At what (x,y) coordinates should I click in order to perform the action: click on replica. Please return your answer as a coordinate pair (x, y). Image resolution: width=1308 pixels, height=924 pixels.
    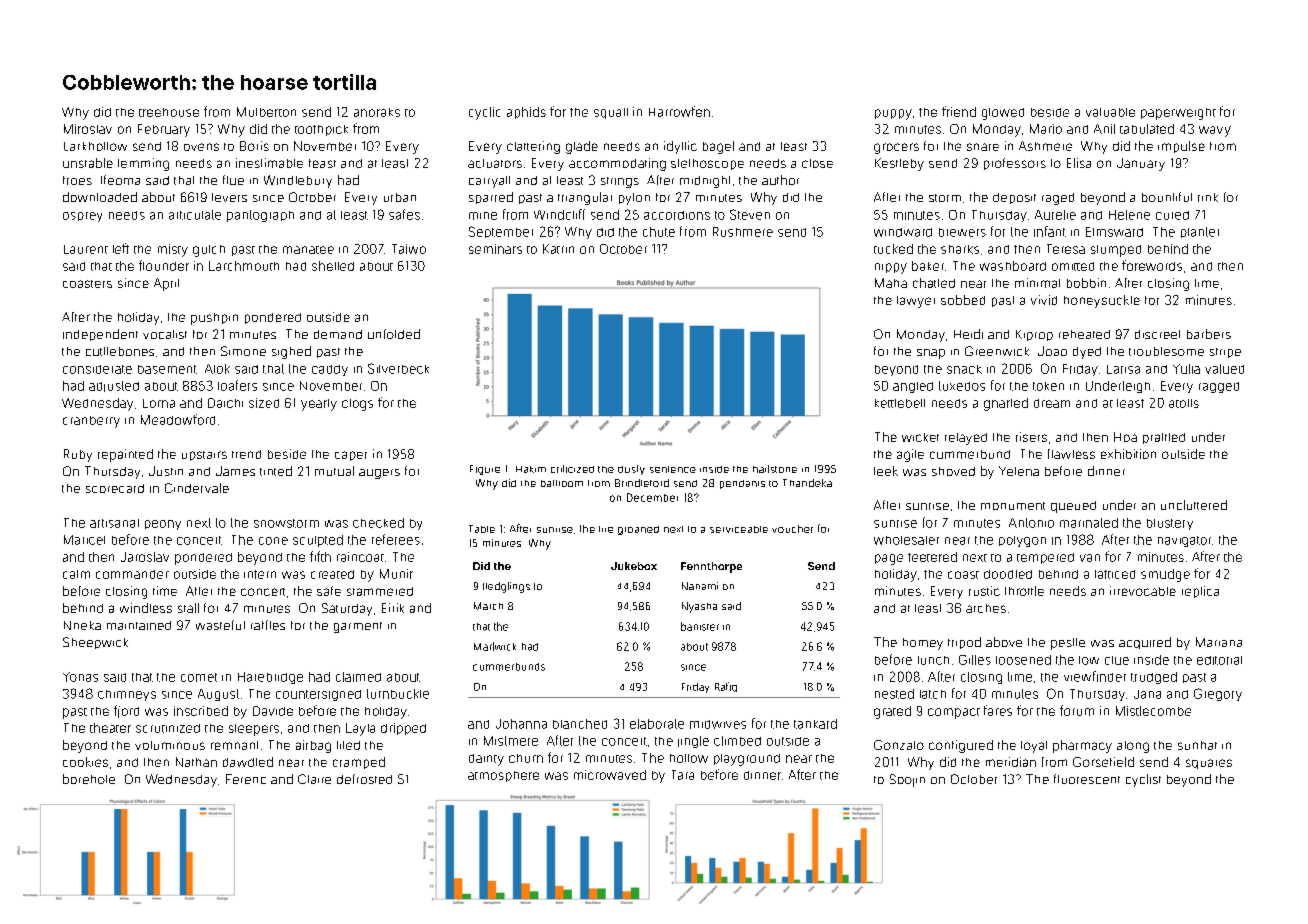
    Looking at the image, I should click on (1200, 592).
